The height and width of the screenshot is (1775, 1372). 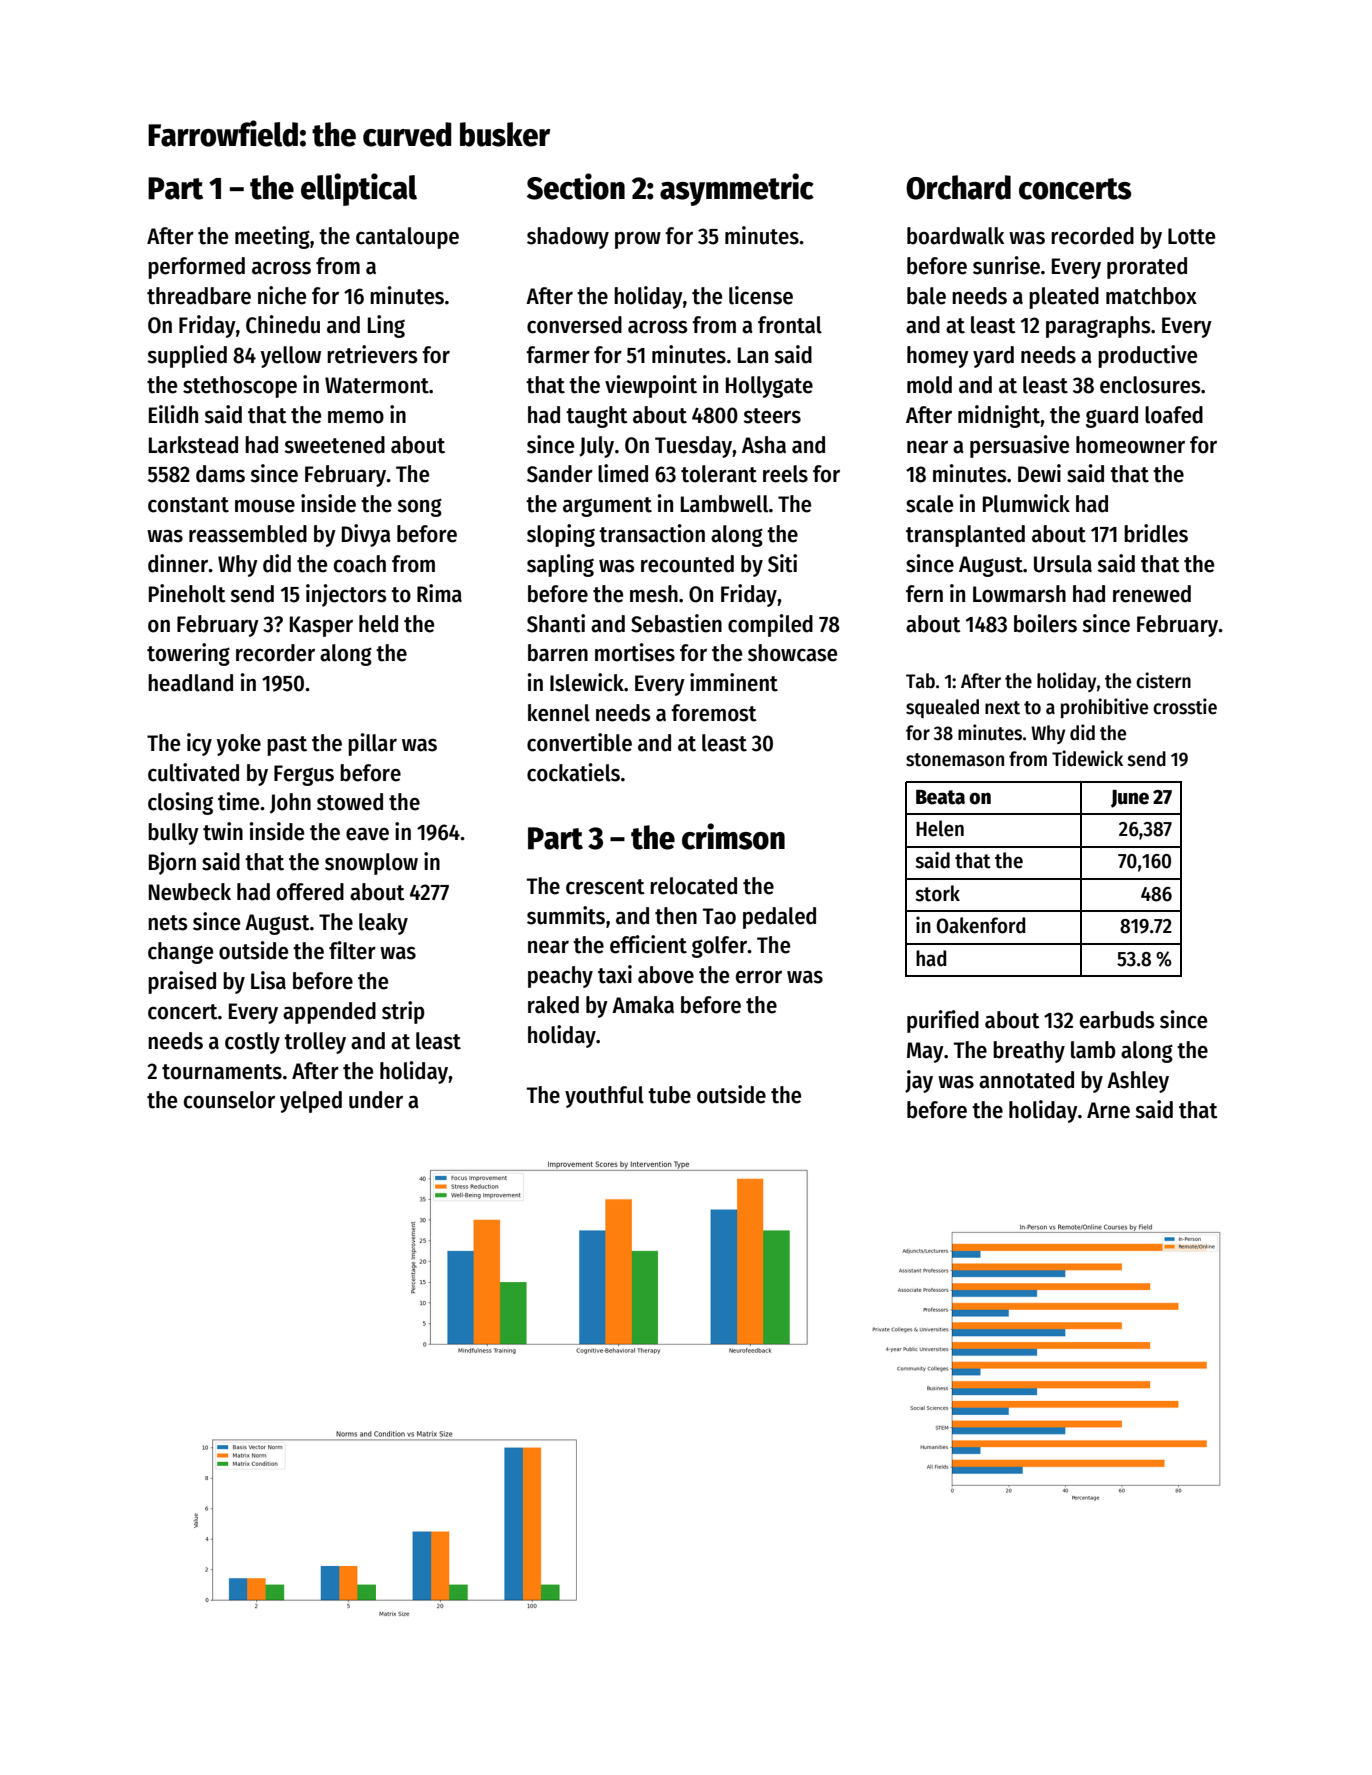 What do you see at coordinates (1108, 1110) in the screenshot?
I see `Arne` at bounding box center [1108, 1110].
